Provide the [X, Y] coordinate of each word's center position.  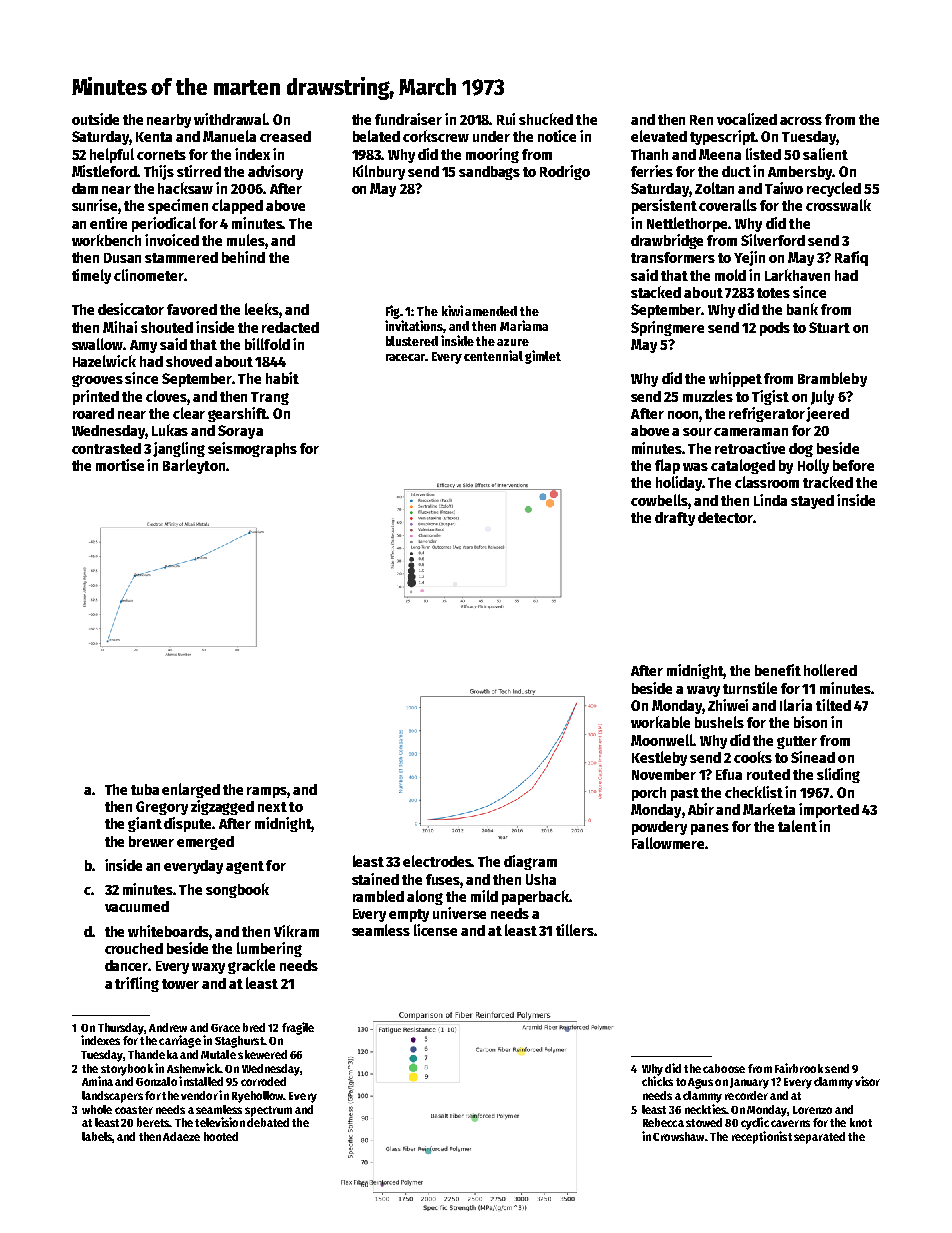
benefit [778, 670]
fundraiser [408, 119]
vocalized [747, 119]
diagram [530, 862]
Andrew [168, 1027]
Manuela [229, 136]
